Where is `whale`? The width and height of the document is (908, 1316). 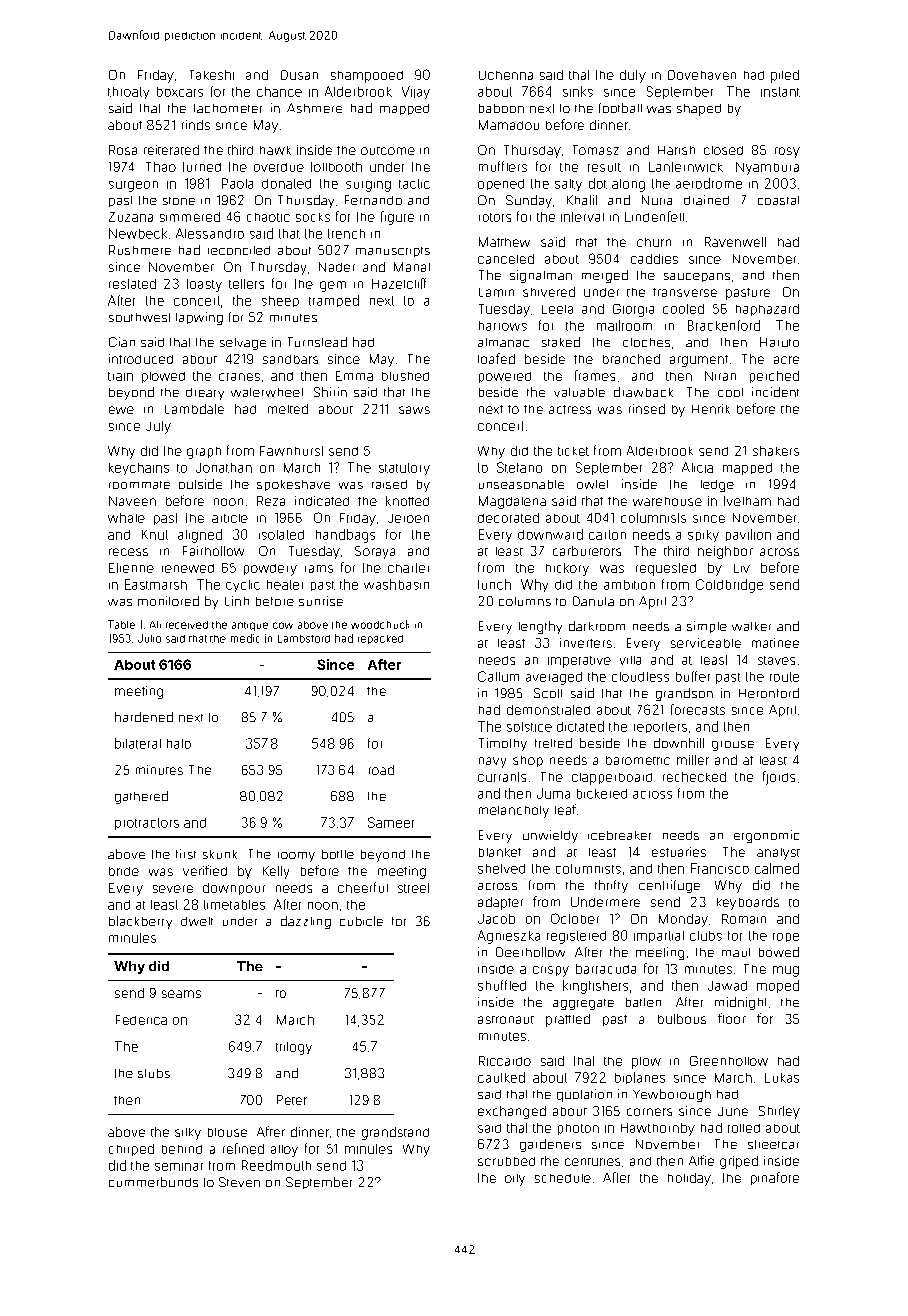 whale is located at coordinates (126, 518).
